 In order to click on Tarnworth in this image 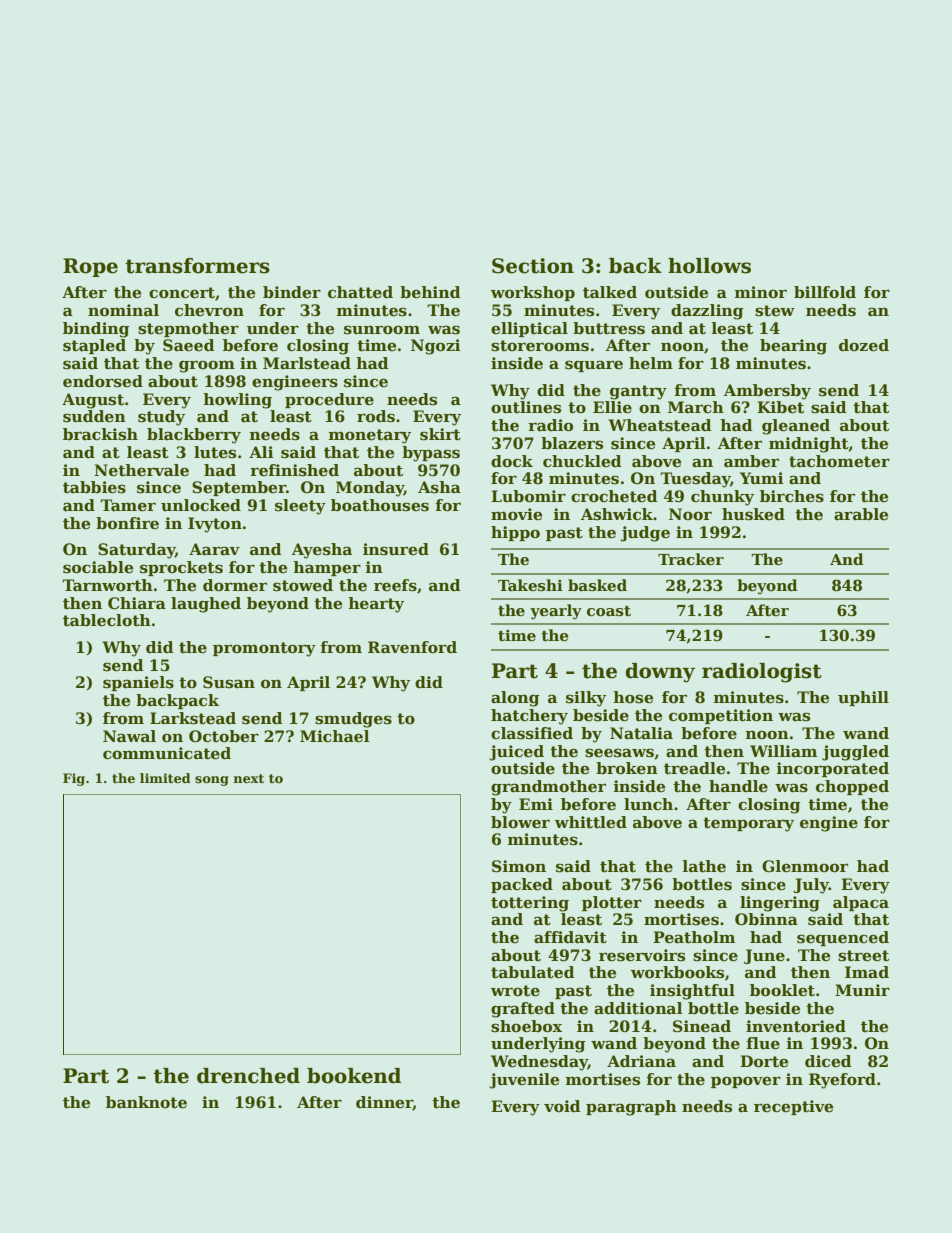, I will do `click(107, 585)`.
